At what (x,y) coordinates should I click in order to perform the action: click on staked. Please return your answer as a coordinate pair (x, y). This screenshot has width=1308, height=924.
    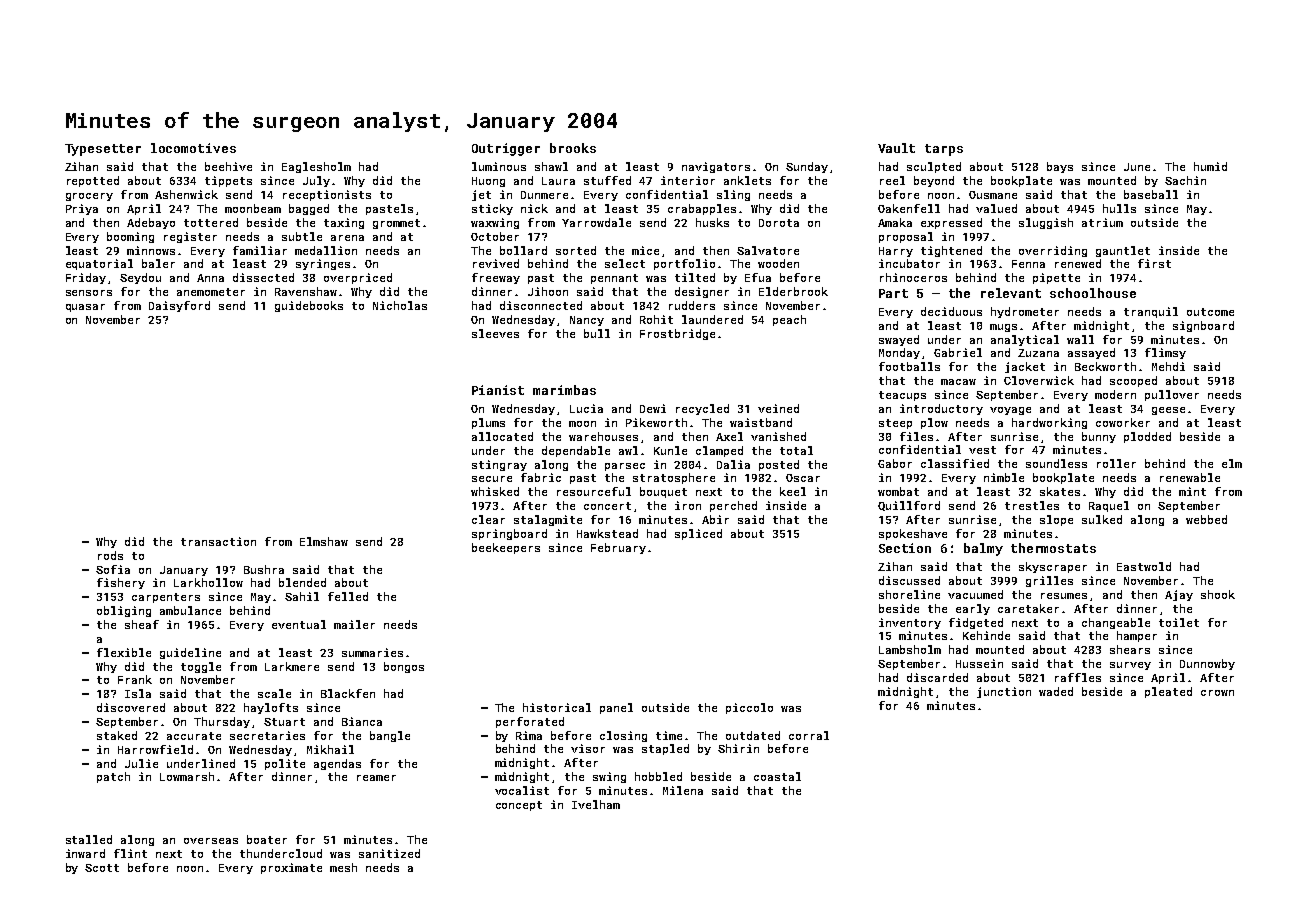
    Looking at the image, I should click on (117, 735).
